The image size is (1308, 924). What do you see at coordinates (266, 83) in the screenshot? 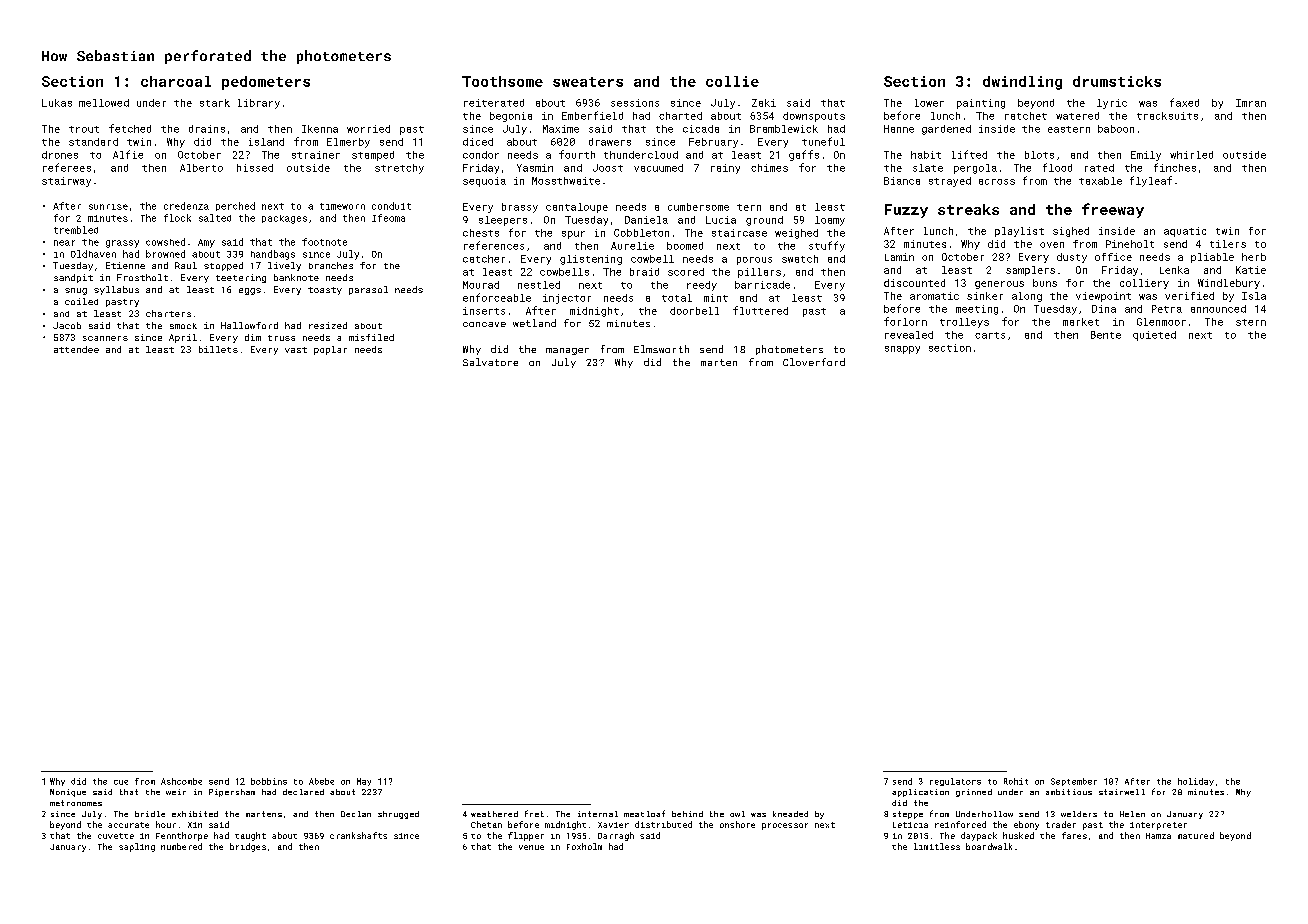
I see `pedometers` at bounding box center [266, 83].
